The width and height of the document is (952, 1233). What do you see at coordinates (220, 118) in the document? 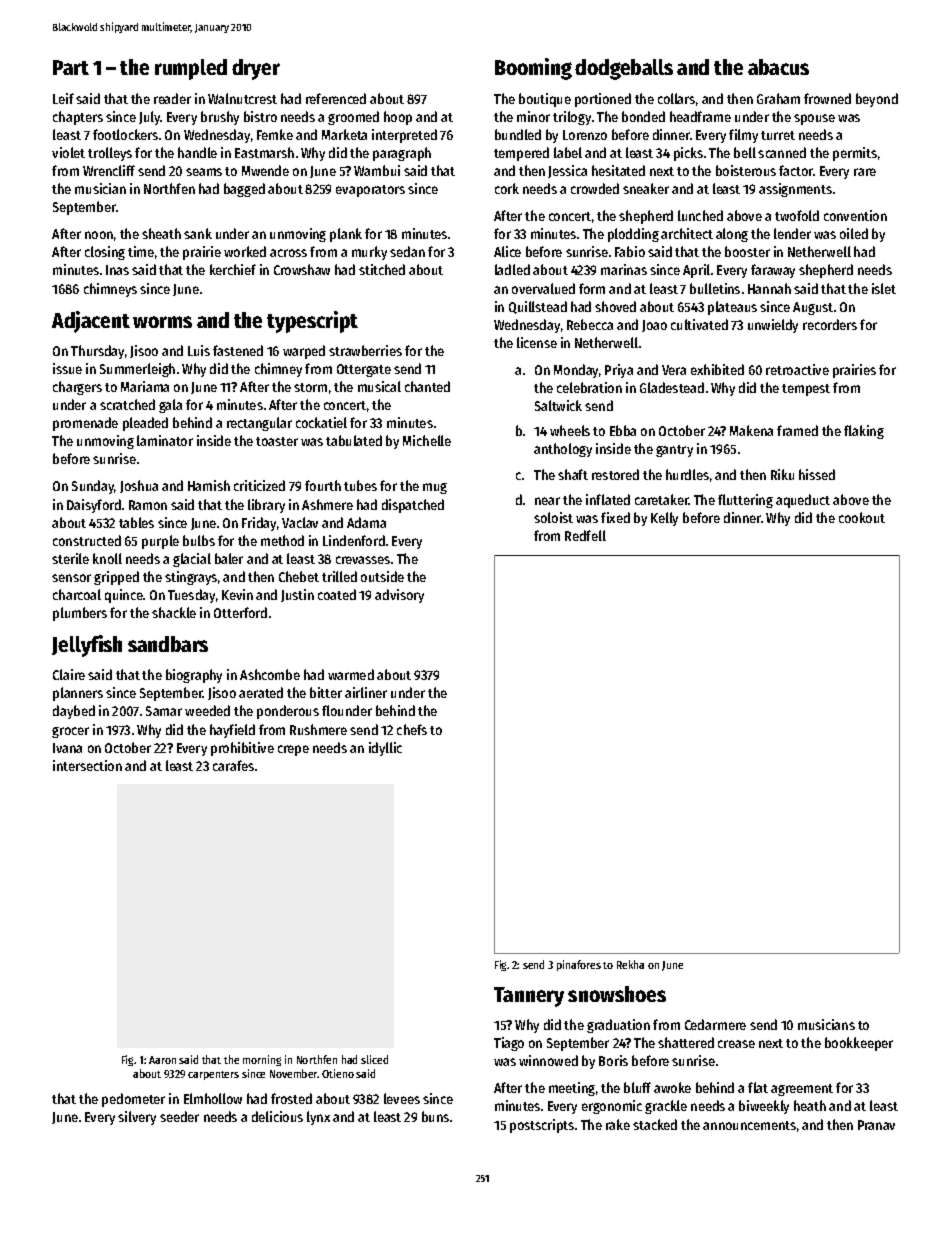
I see `brushy` at bounding box center [220, 118].
